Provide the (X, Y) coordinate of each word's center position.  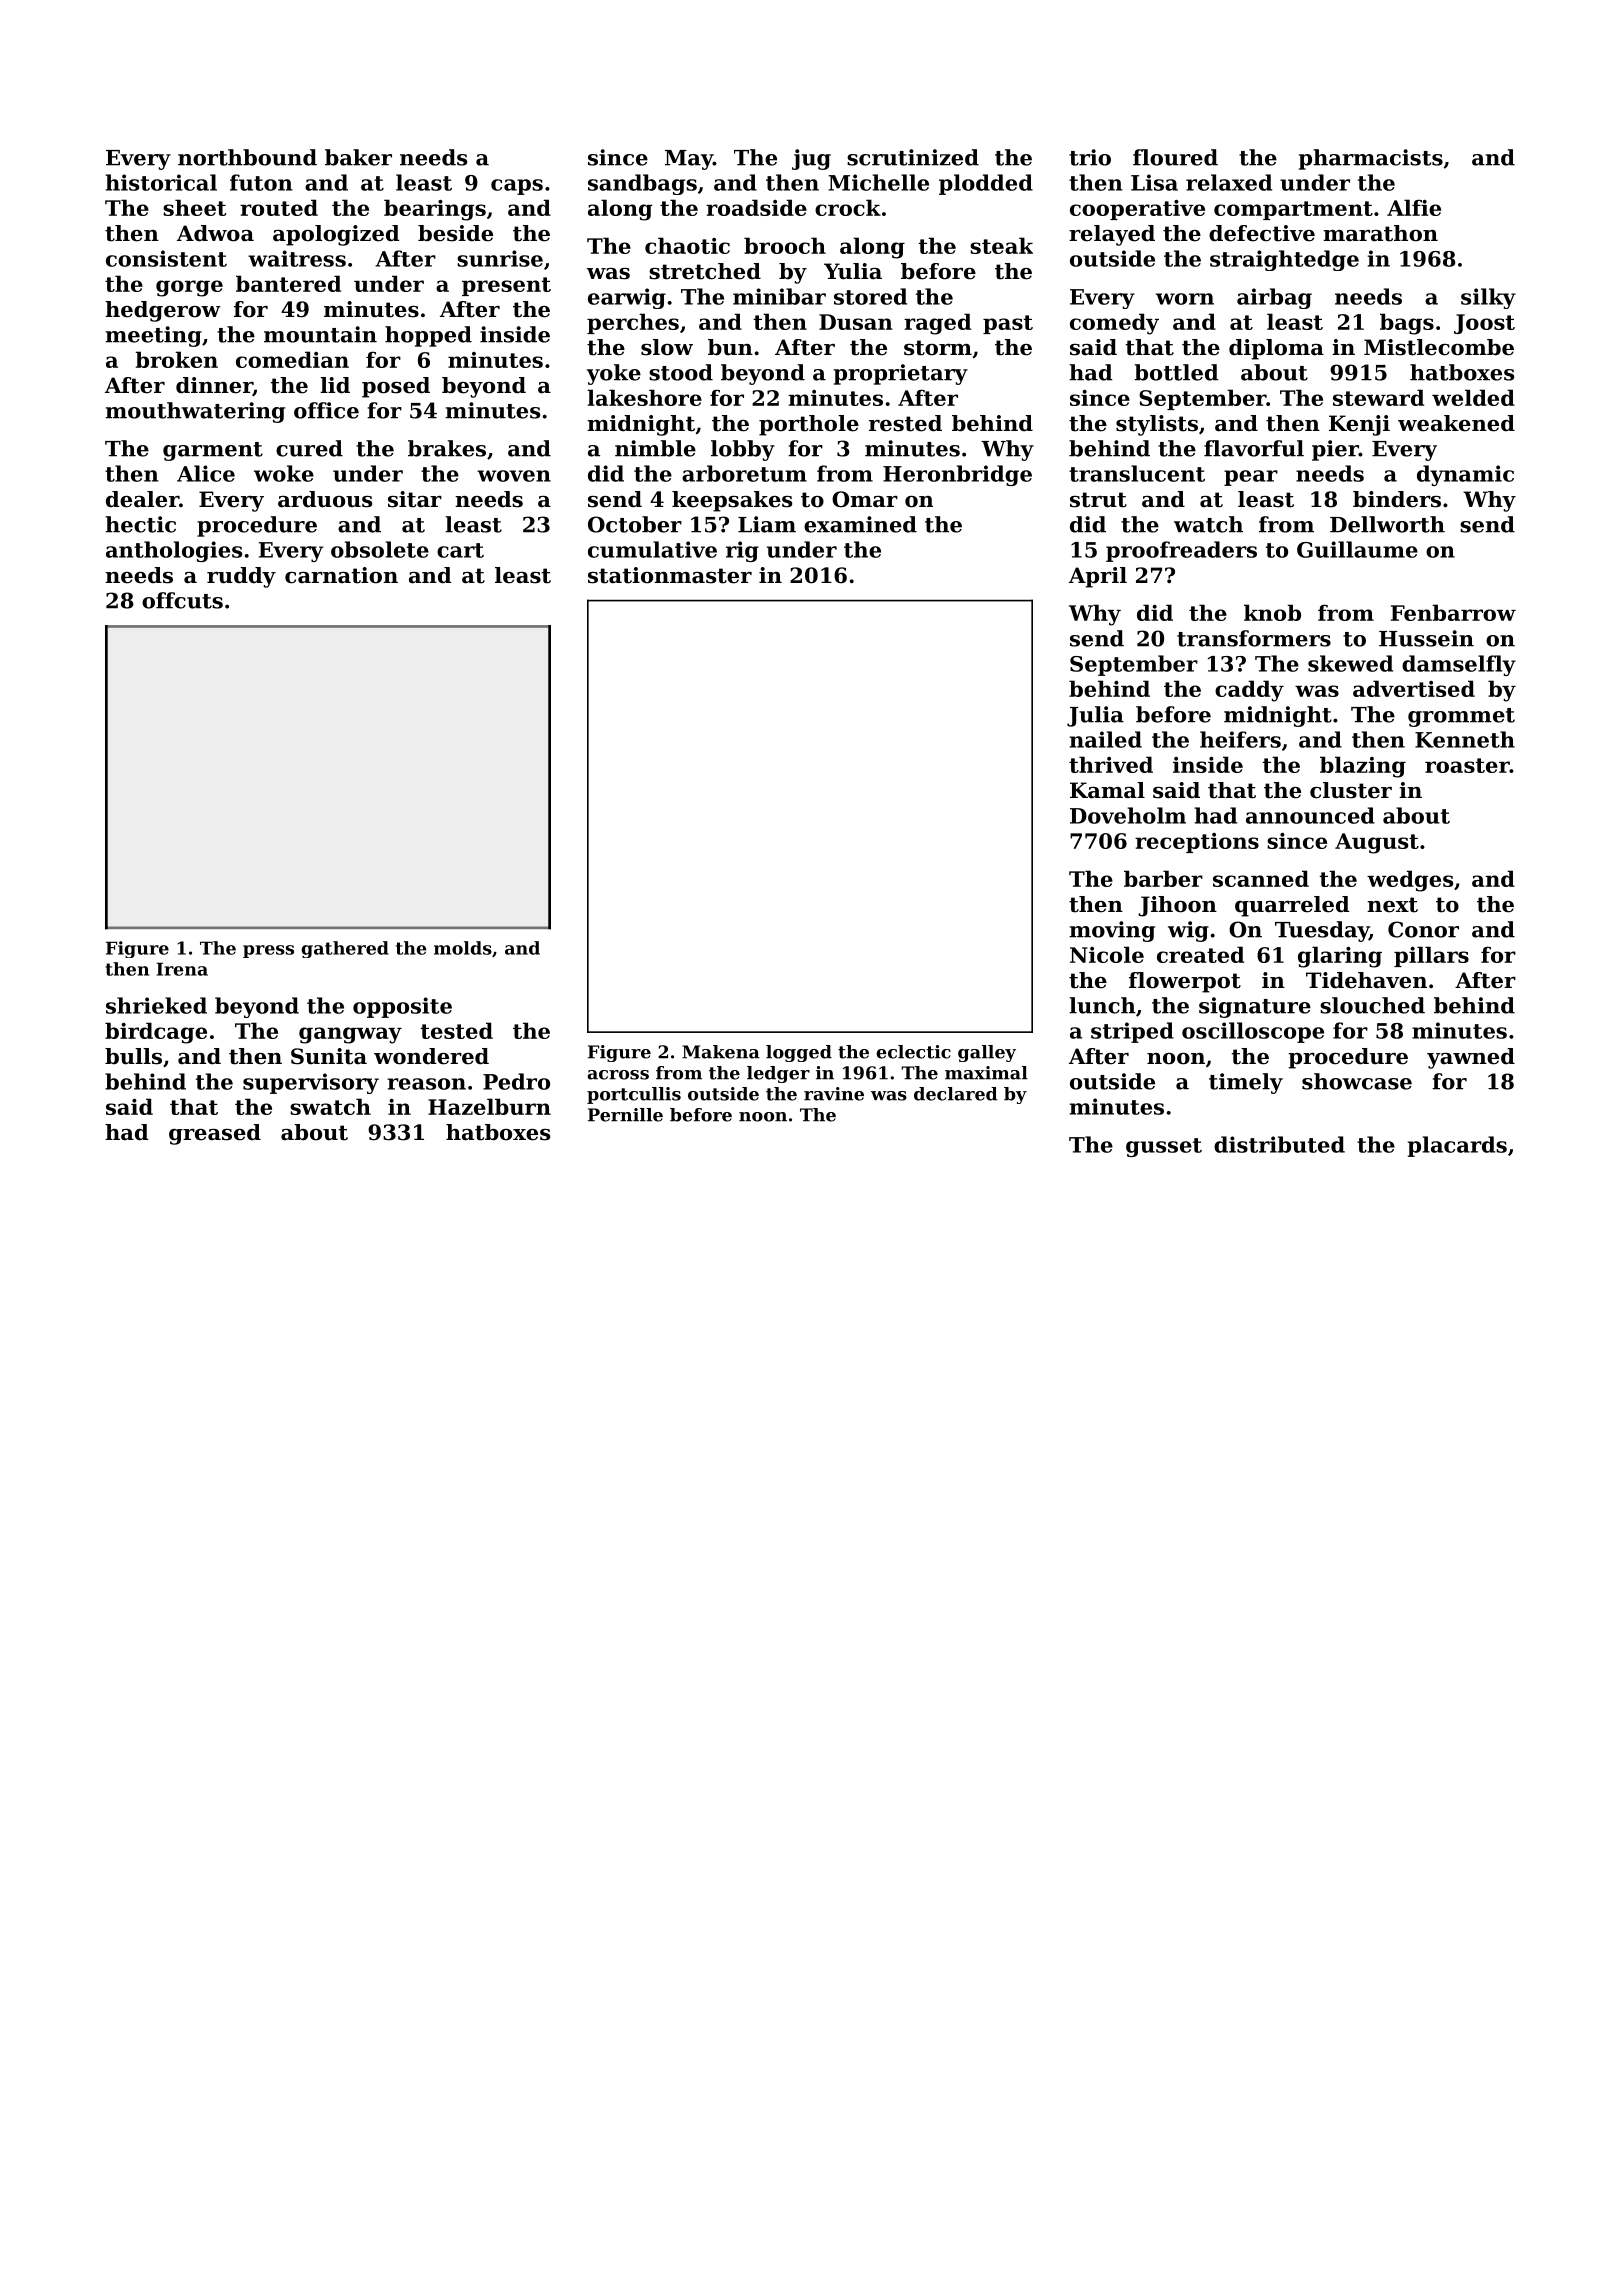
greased (215, 1134)
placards (1457, 1146)
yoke (614, 374)
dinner (214, 386)
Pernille (625, 1115)
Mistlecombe (1439, 347)
